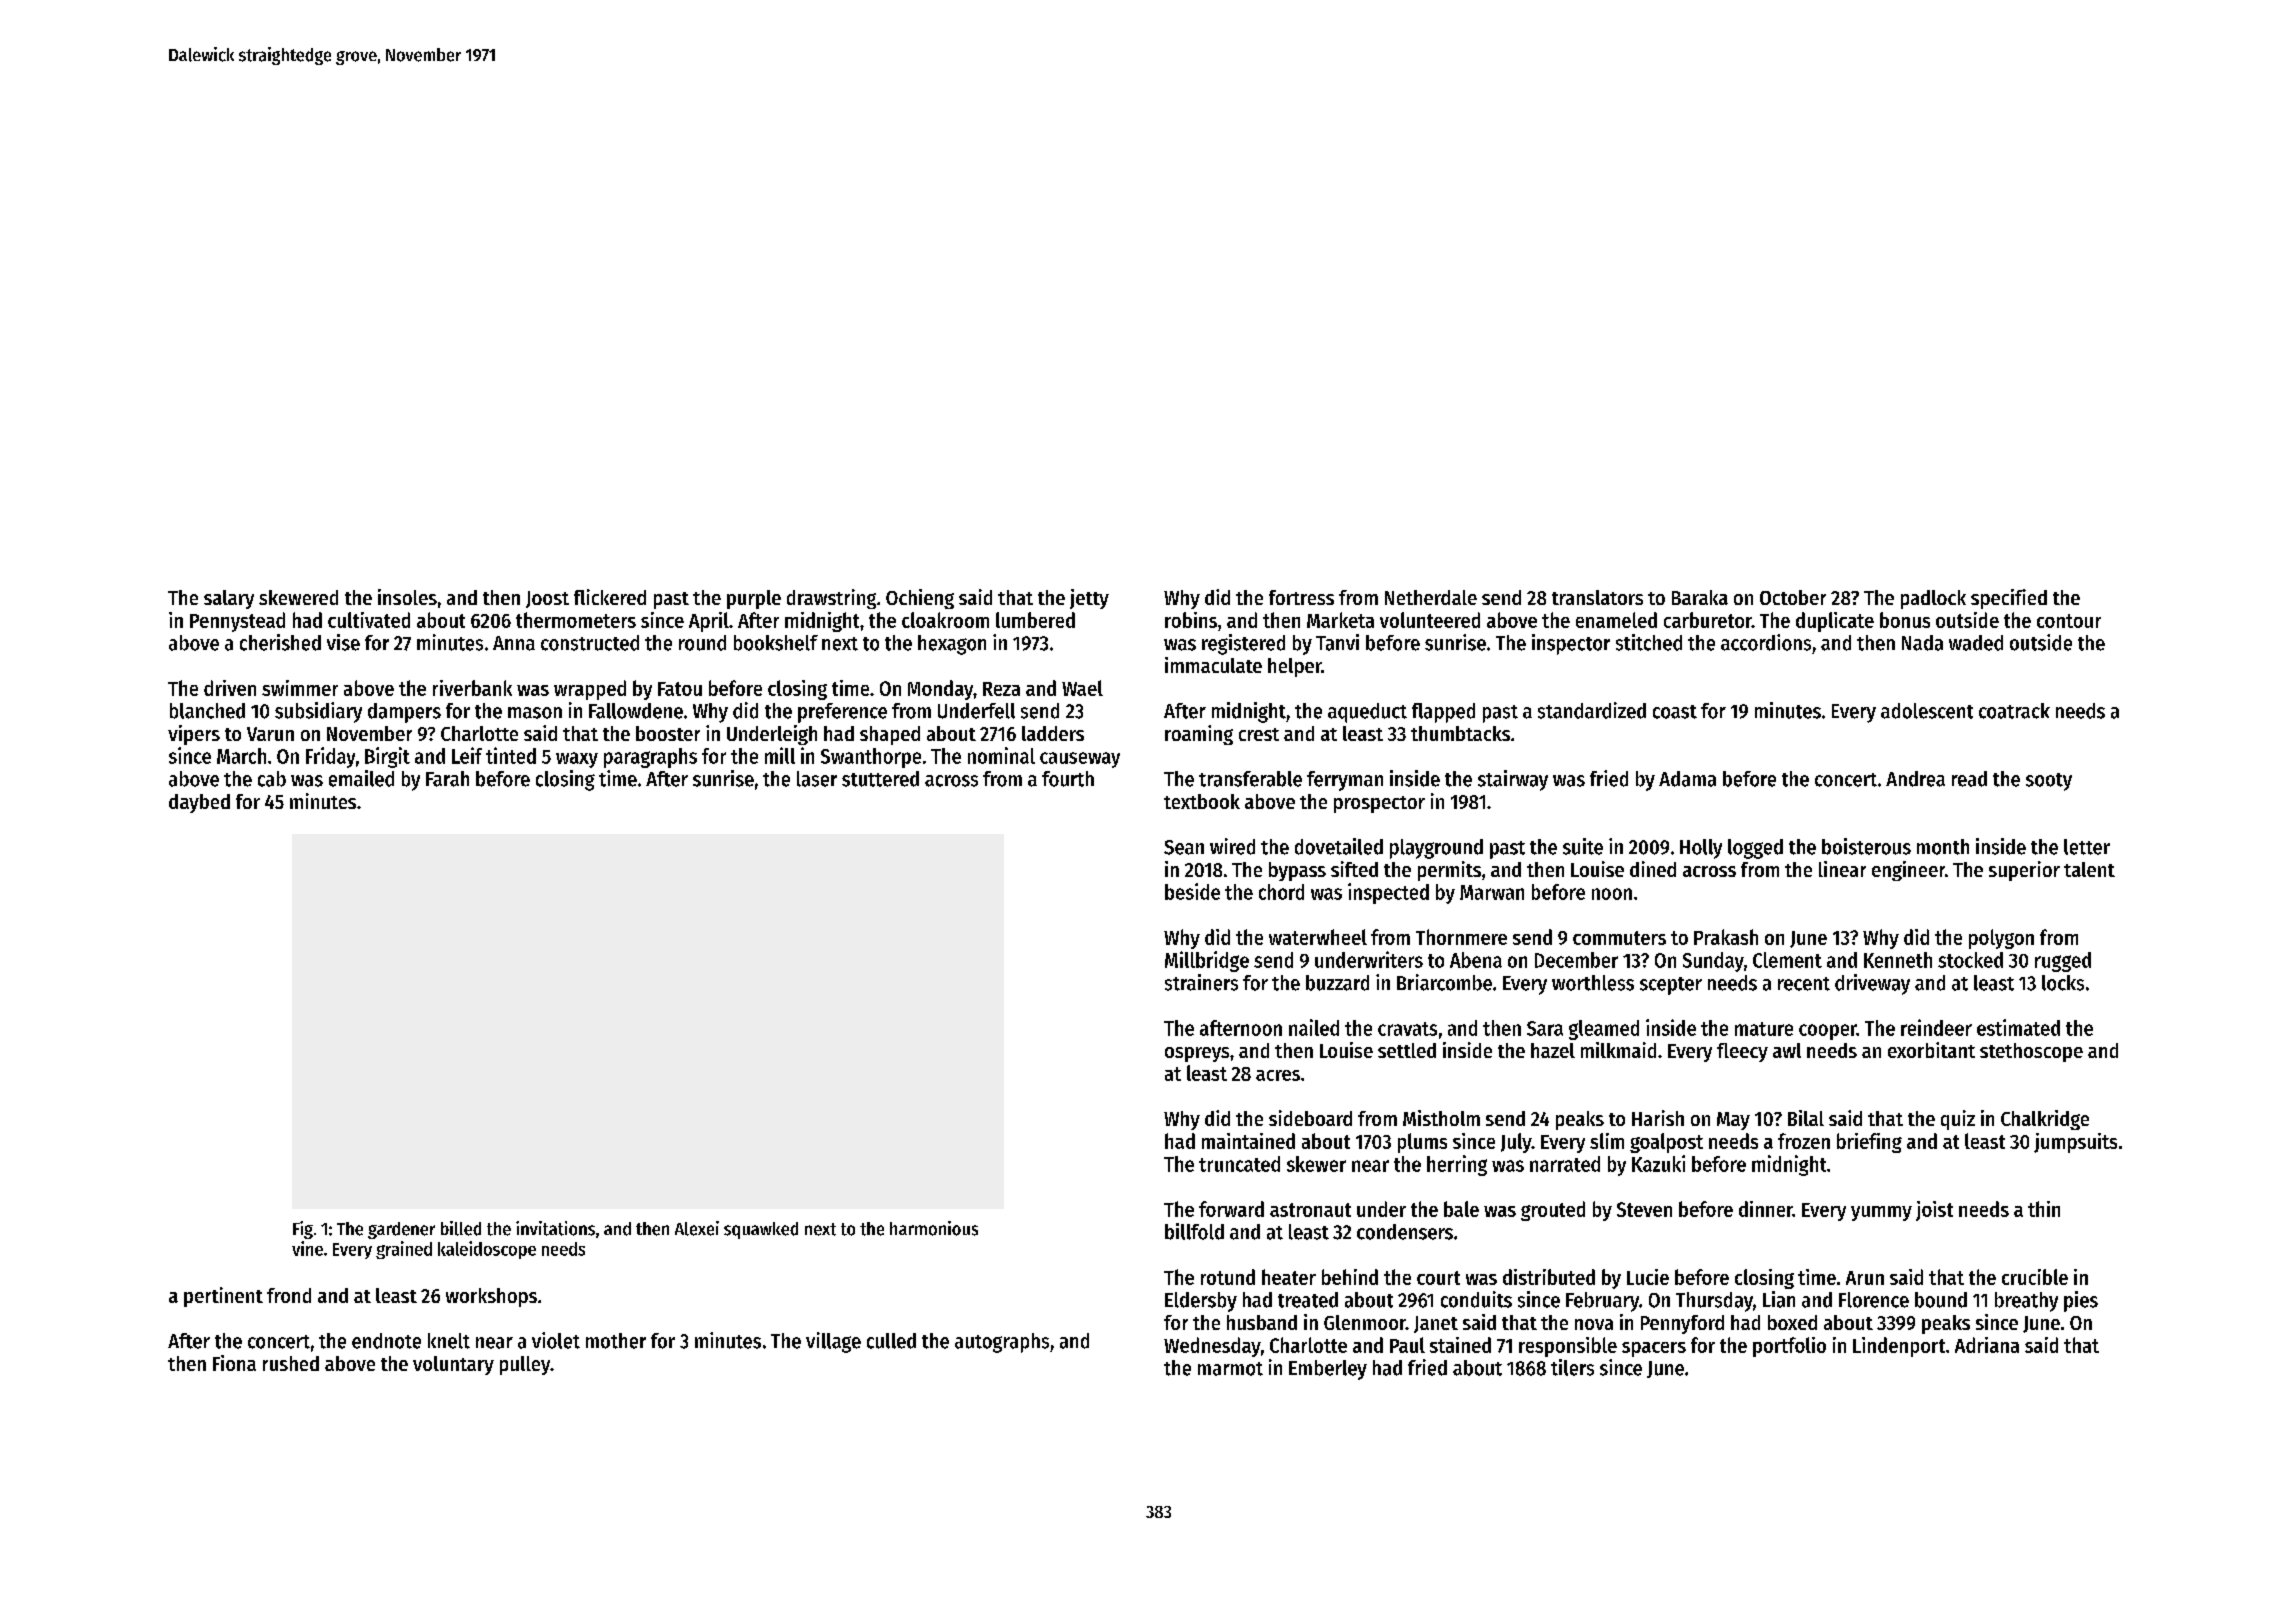 This screenshot has width=2292, height=1620. What do you see at coordinates (1766, 1209) in the screenshot?
I see `dinner` at bounding box center [1766, 1209].
